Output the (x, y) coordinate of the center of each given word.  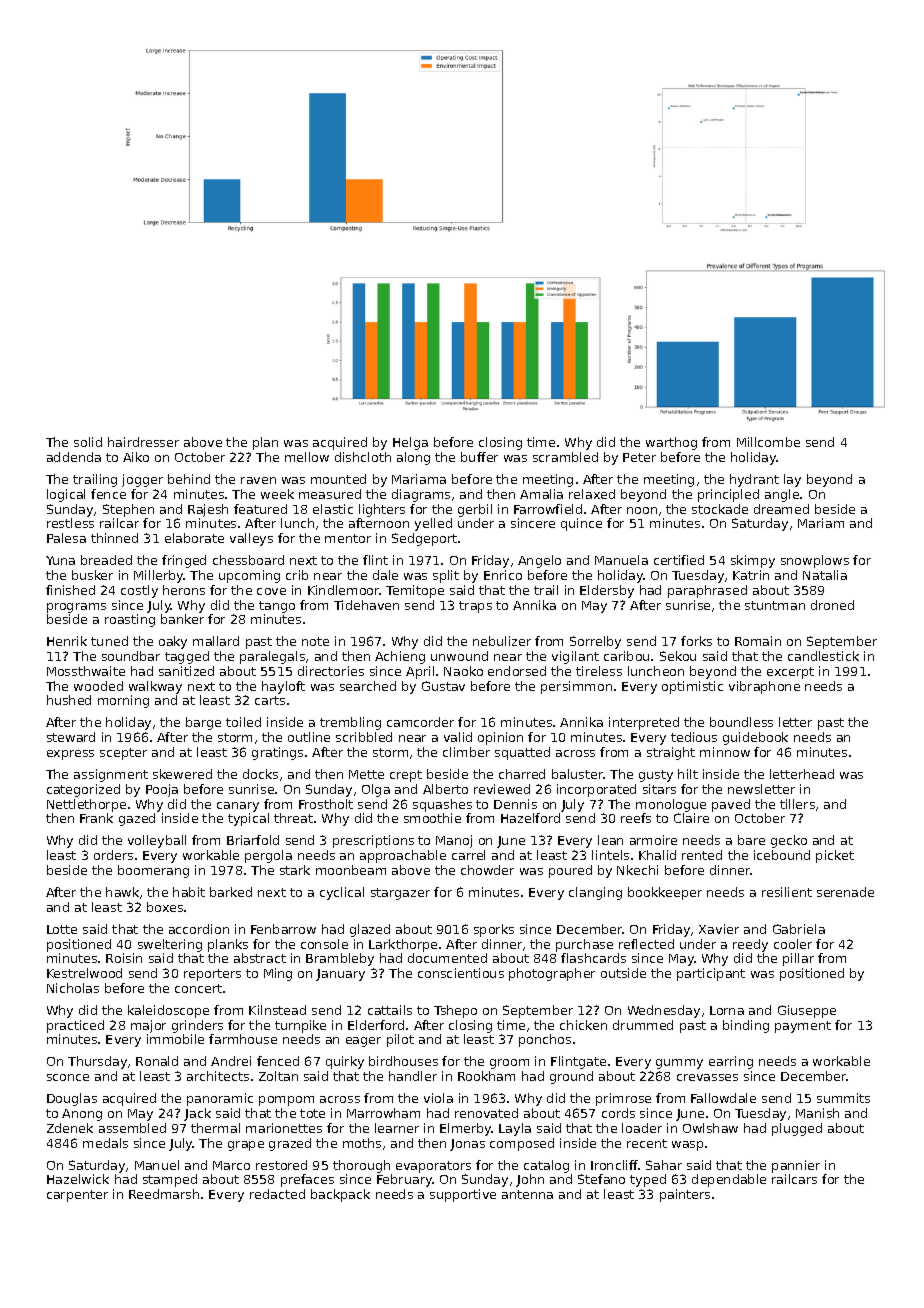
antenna (527, 1194)
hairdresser (143, 442)
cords (618, 1113)
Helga (410, 443)
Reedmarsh (164, 1194)
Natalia (825, 575)
